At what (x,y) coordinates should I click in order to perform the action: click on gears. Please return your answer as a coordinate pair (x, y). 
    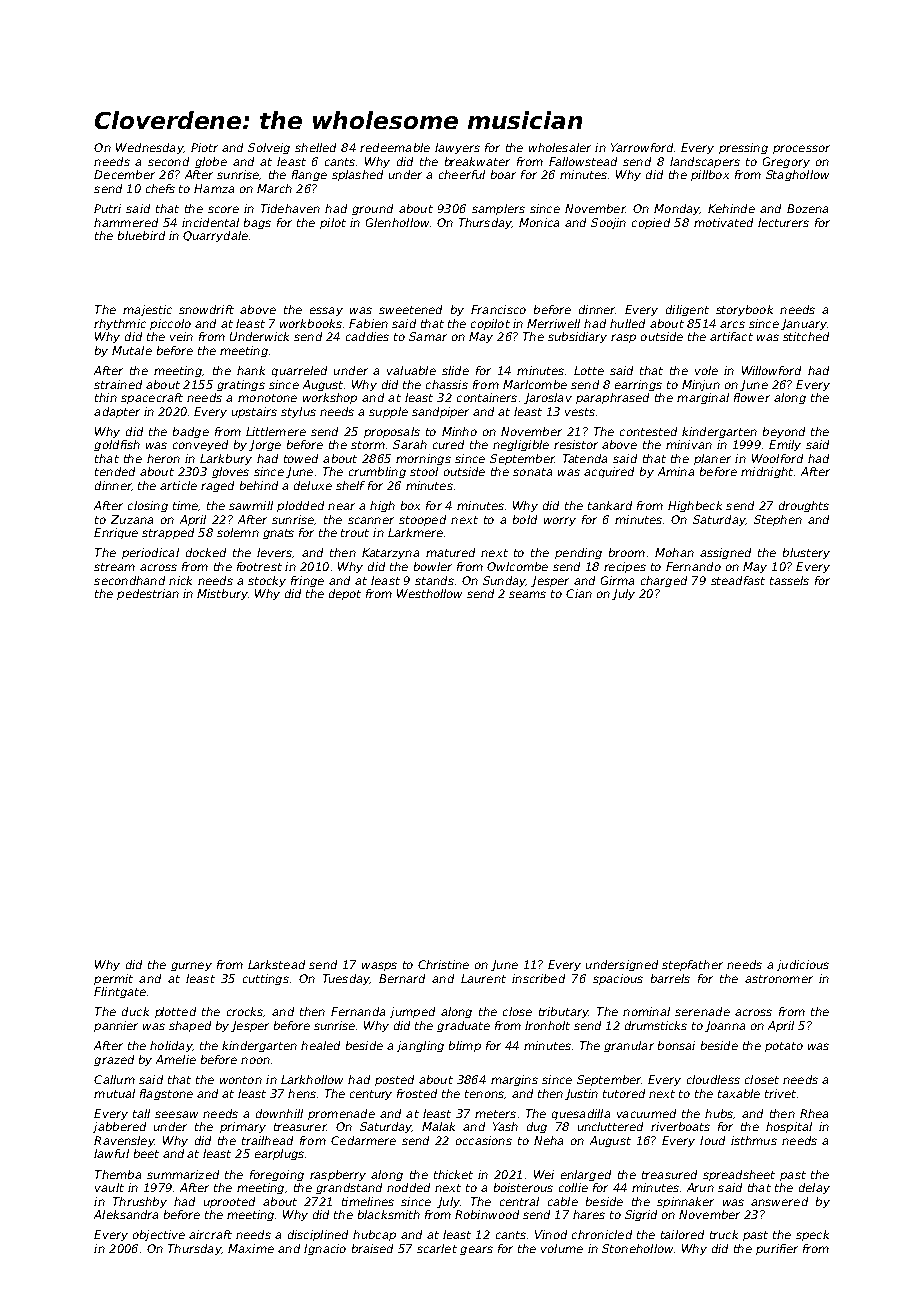
    Looking at the image, I should click on (476, 1250).
